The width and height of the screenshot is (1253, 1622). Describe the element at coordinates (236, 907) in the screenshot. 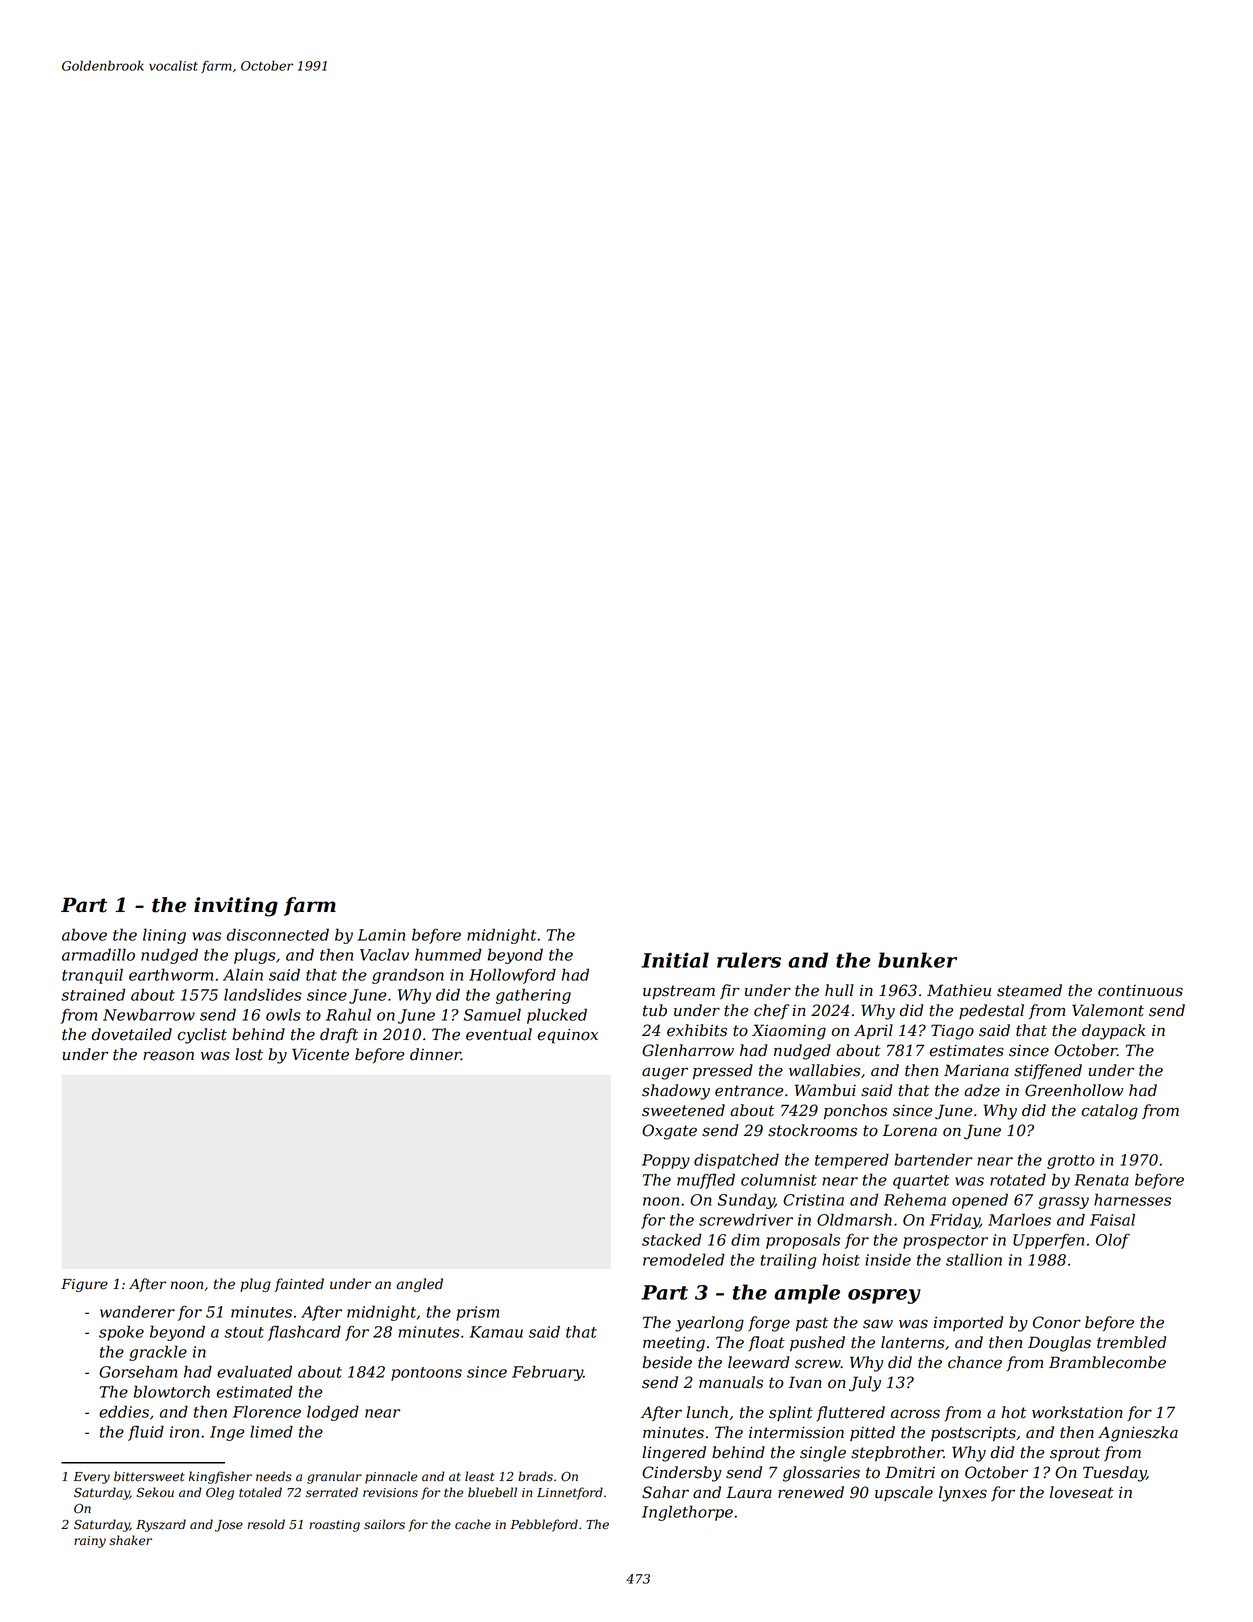

I see `inviting` at that location.
